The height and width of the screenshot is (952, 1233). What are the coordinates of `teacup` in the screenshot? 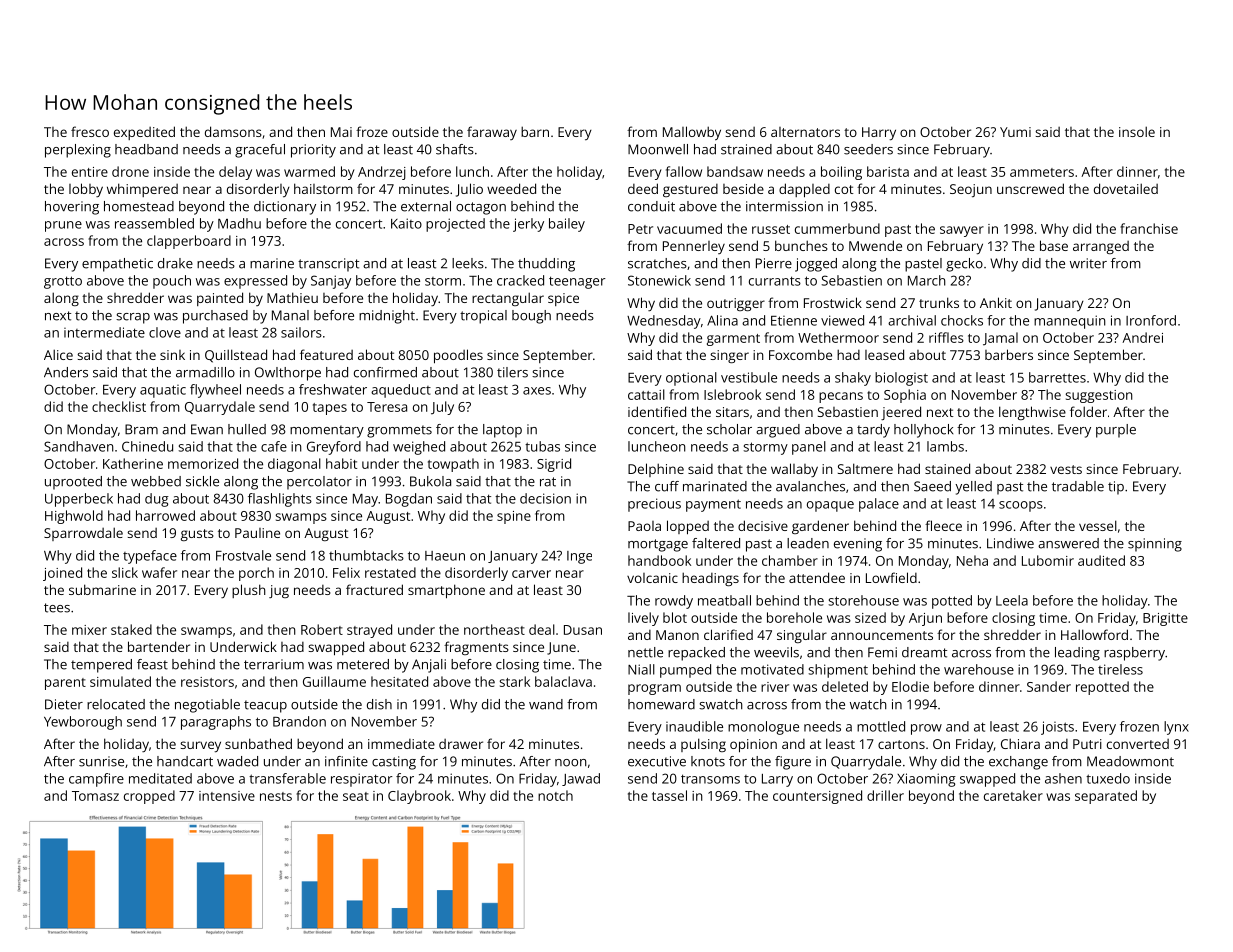 It's located at (265, 706).
